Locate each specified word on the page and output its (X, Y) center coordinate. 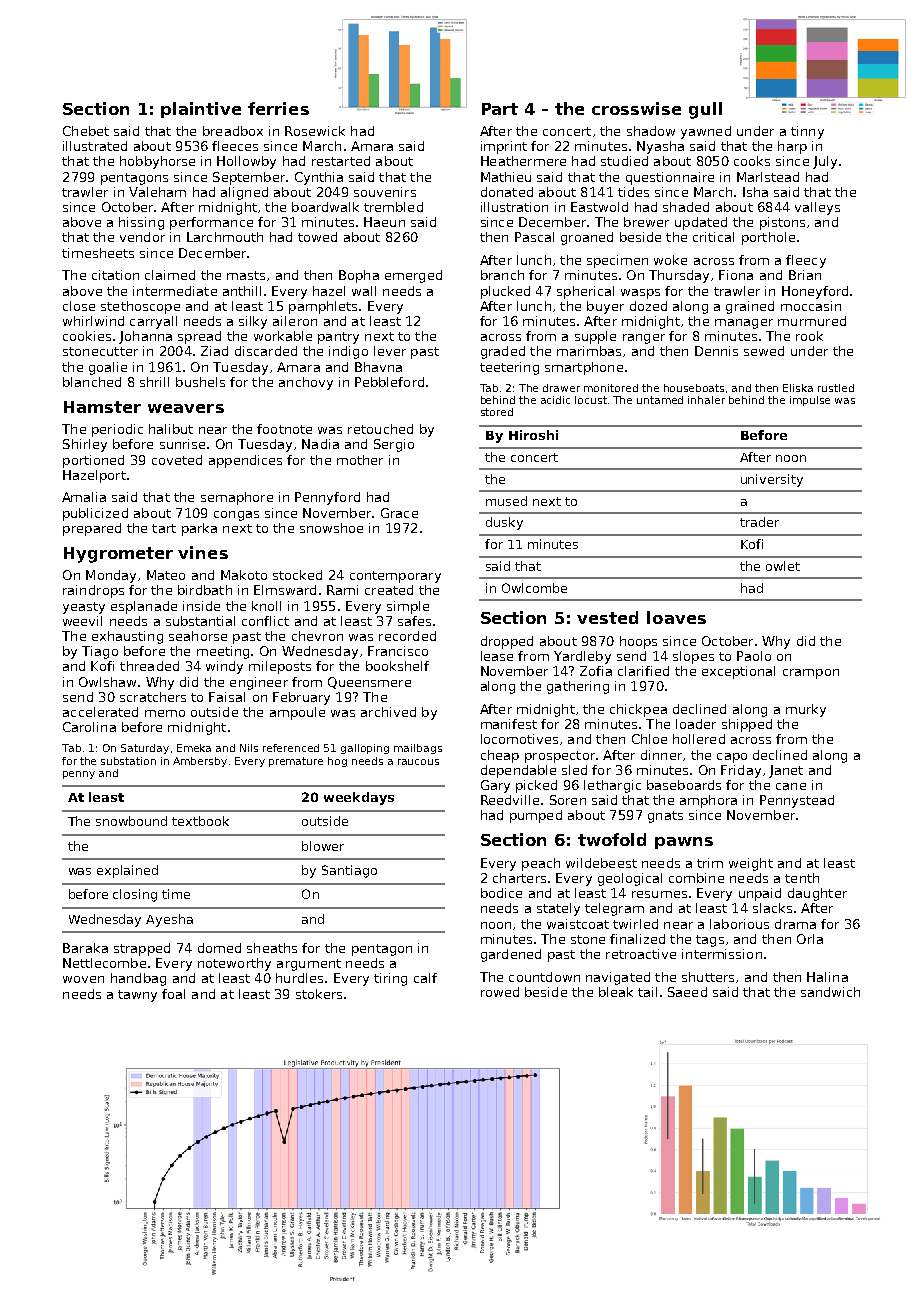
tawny (137, 996)
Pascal (534, 237)
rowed (500, 992)
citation (115, 275)
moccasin (811, 306)
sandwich (830, 992)
